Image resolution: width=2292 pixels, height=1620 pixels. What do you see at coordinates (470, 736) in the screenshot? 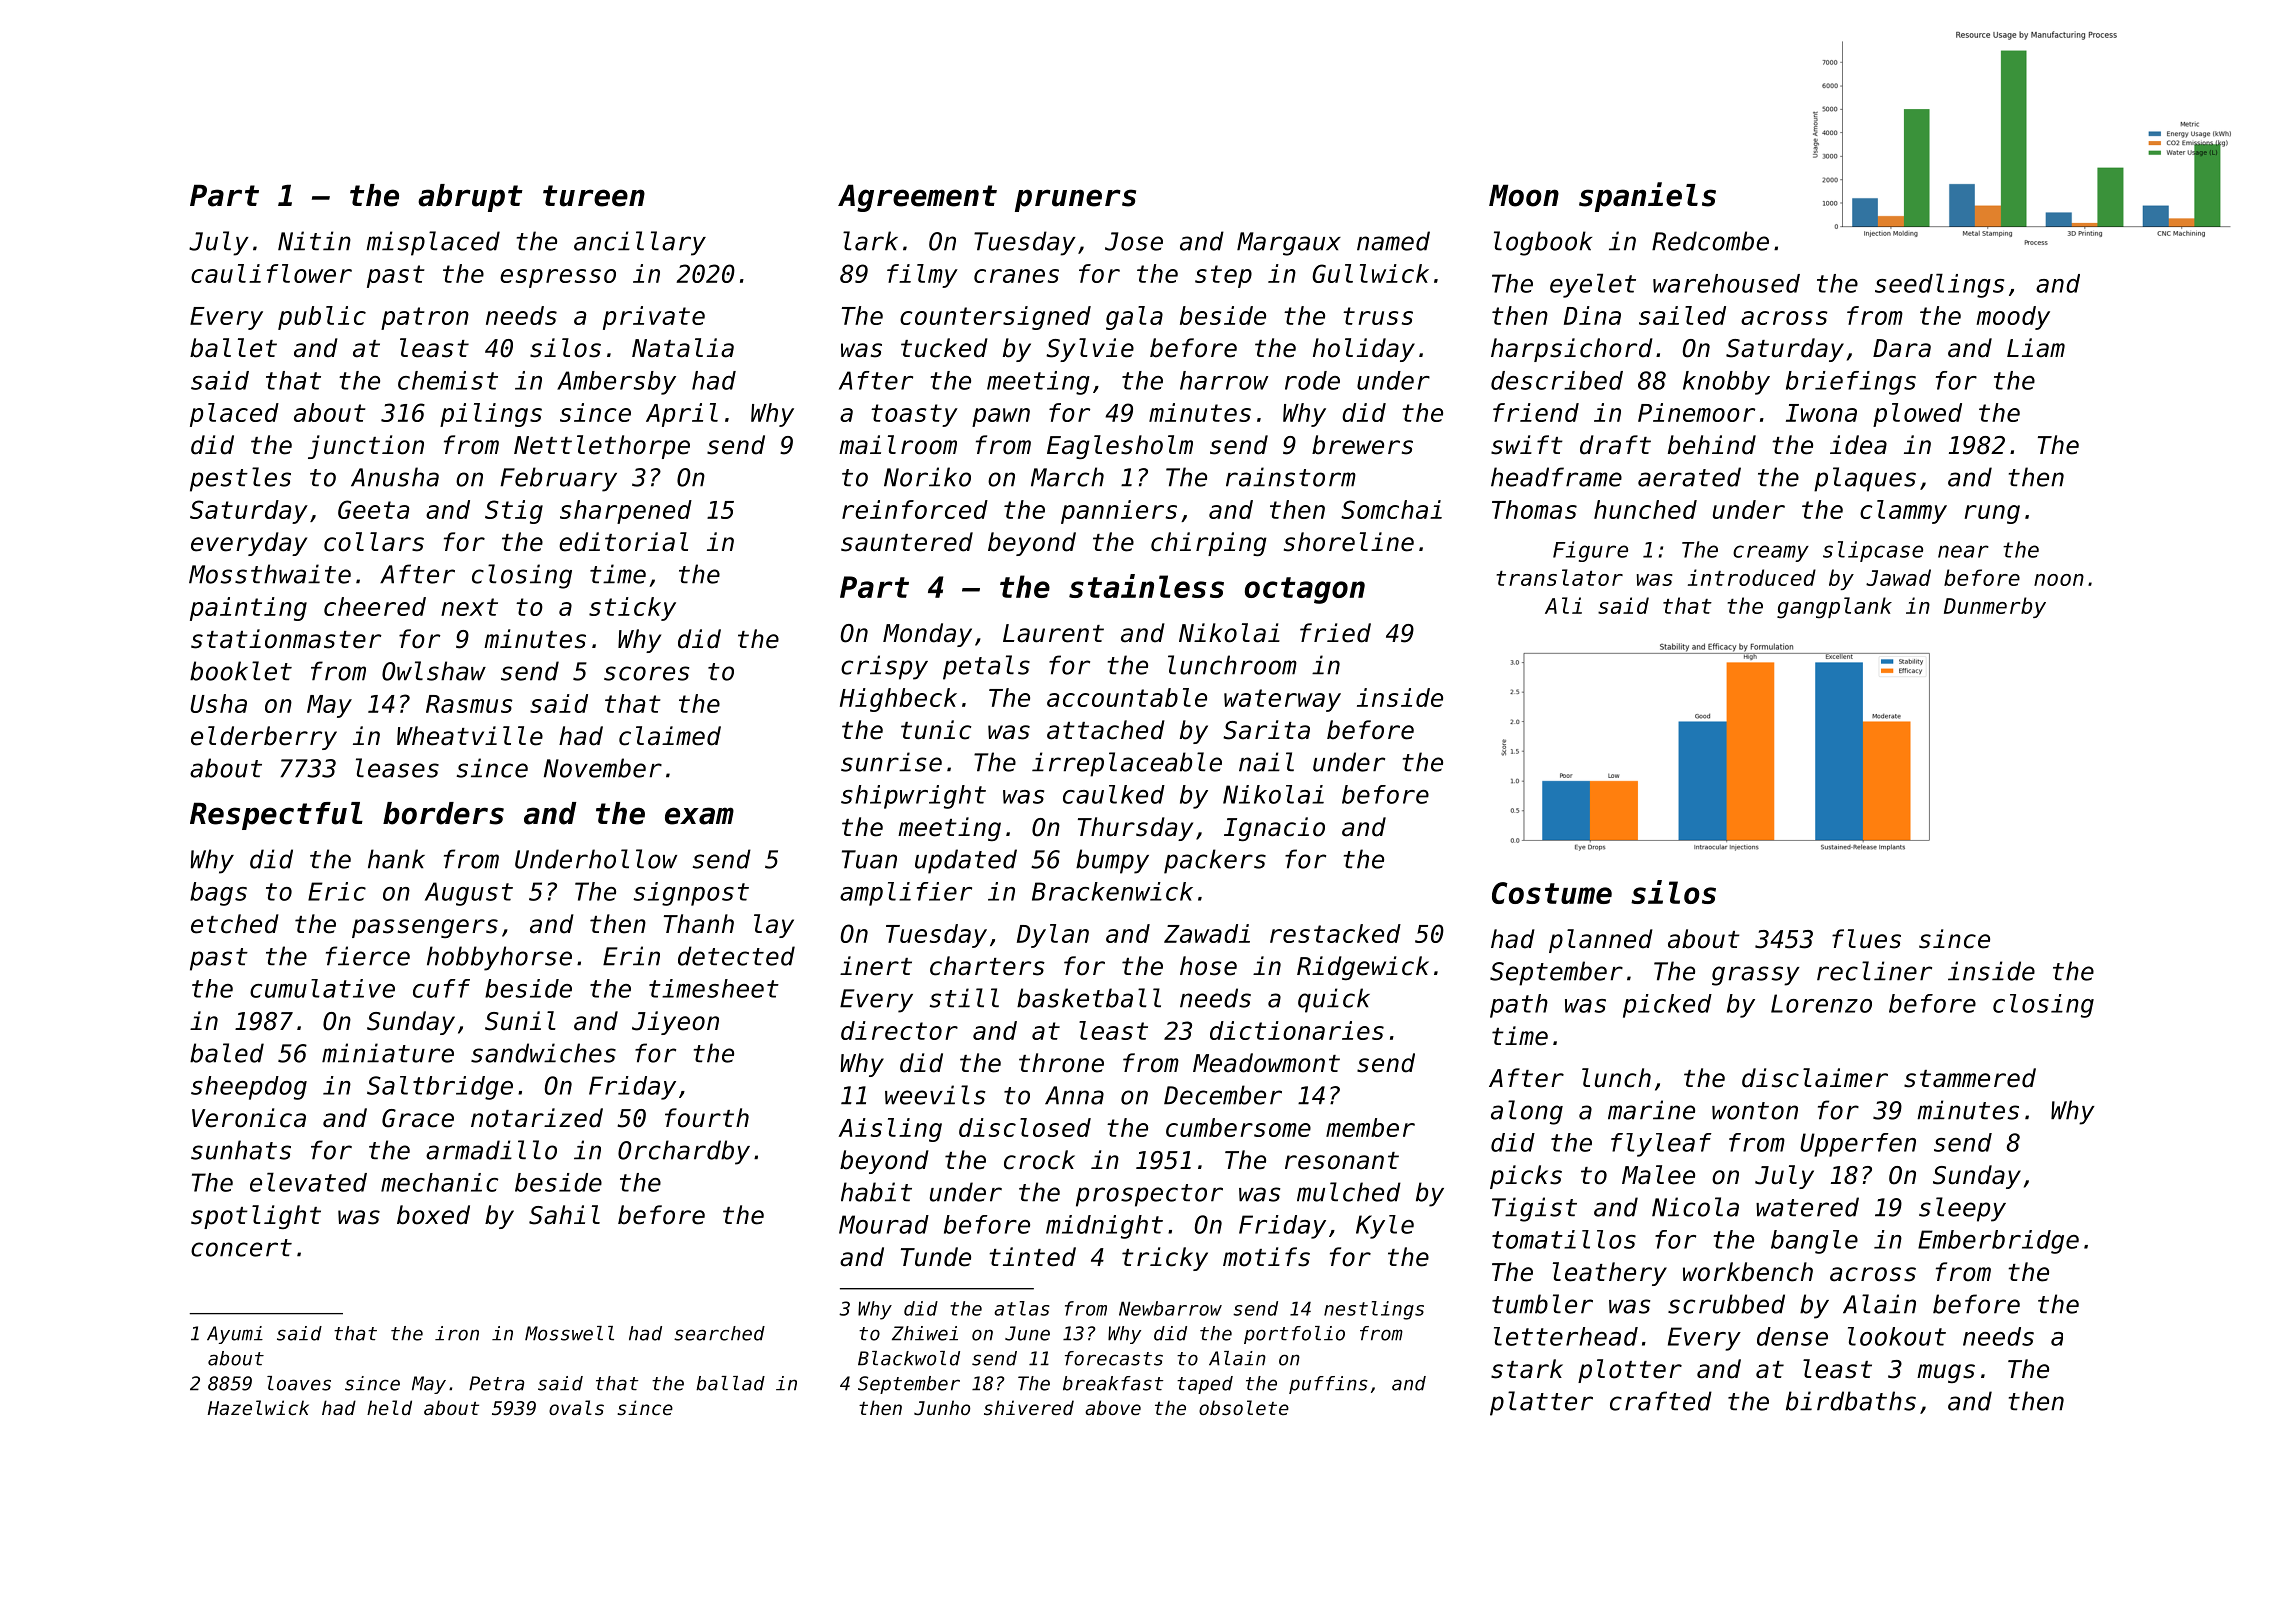
I see `Wheatville` at bounding box center [470, 736].
